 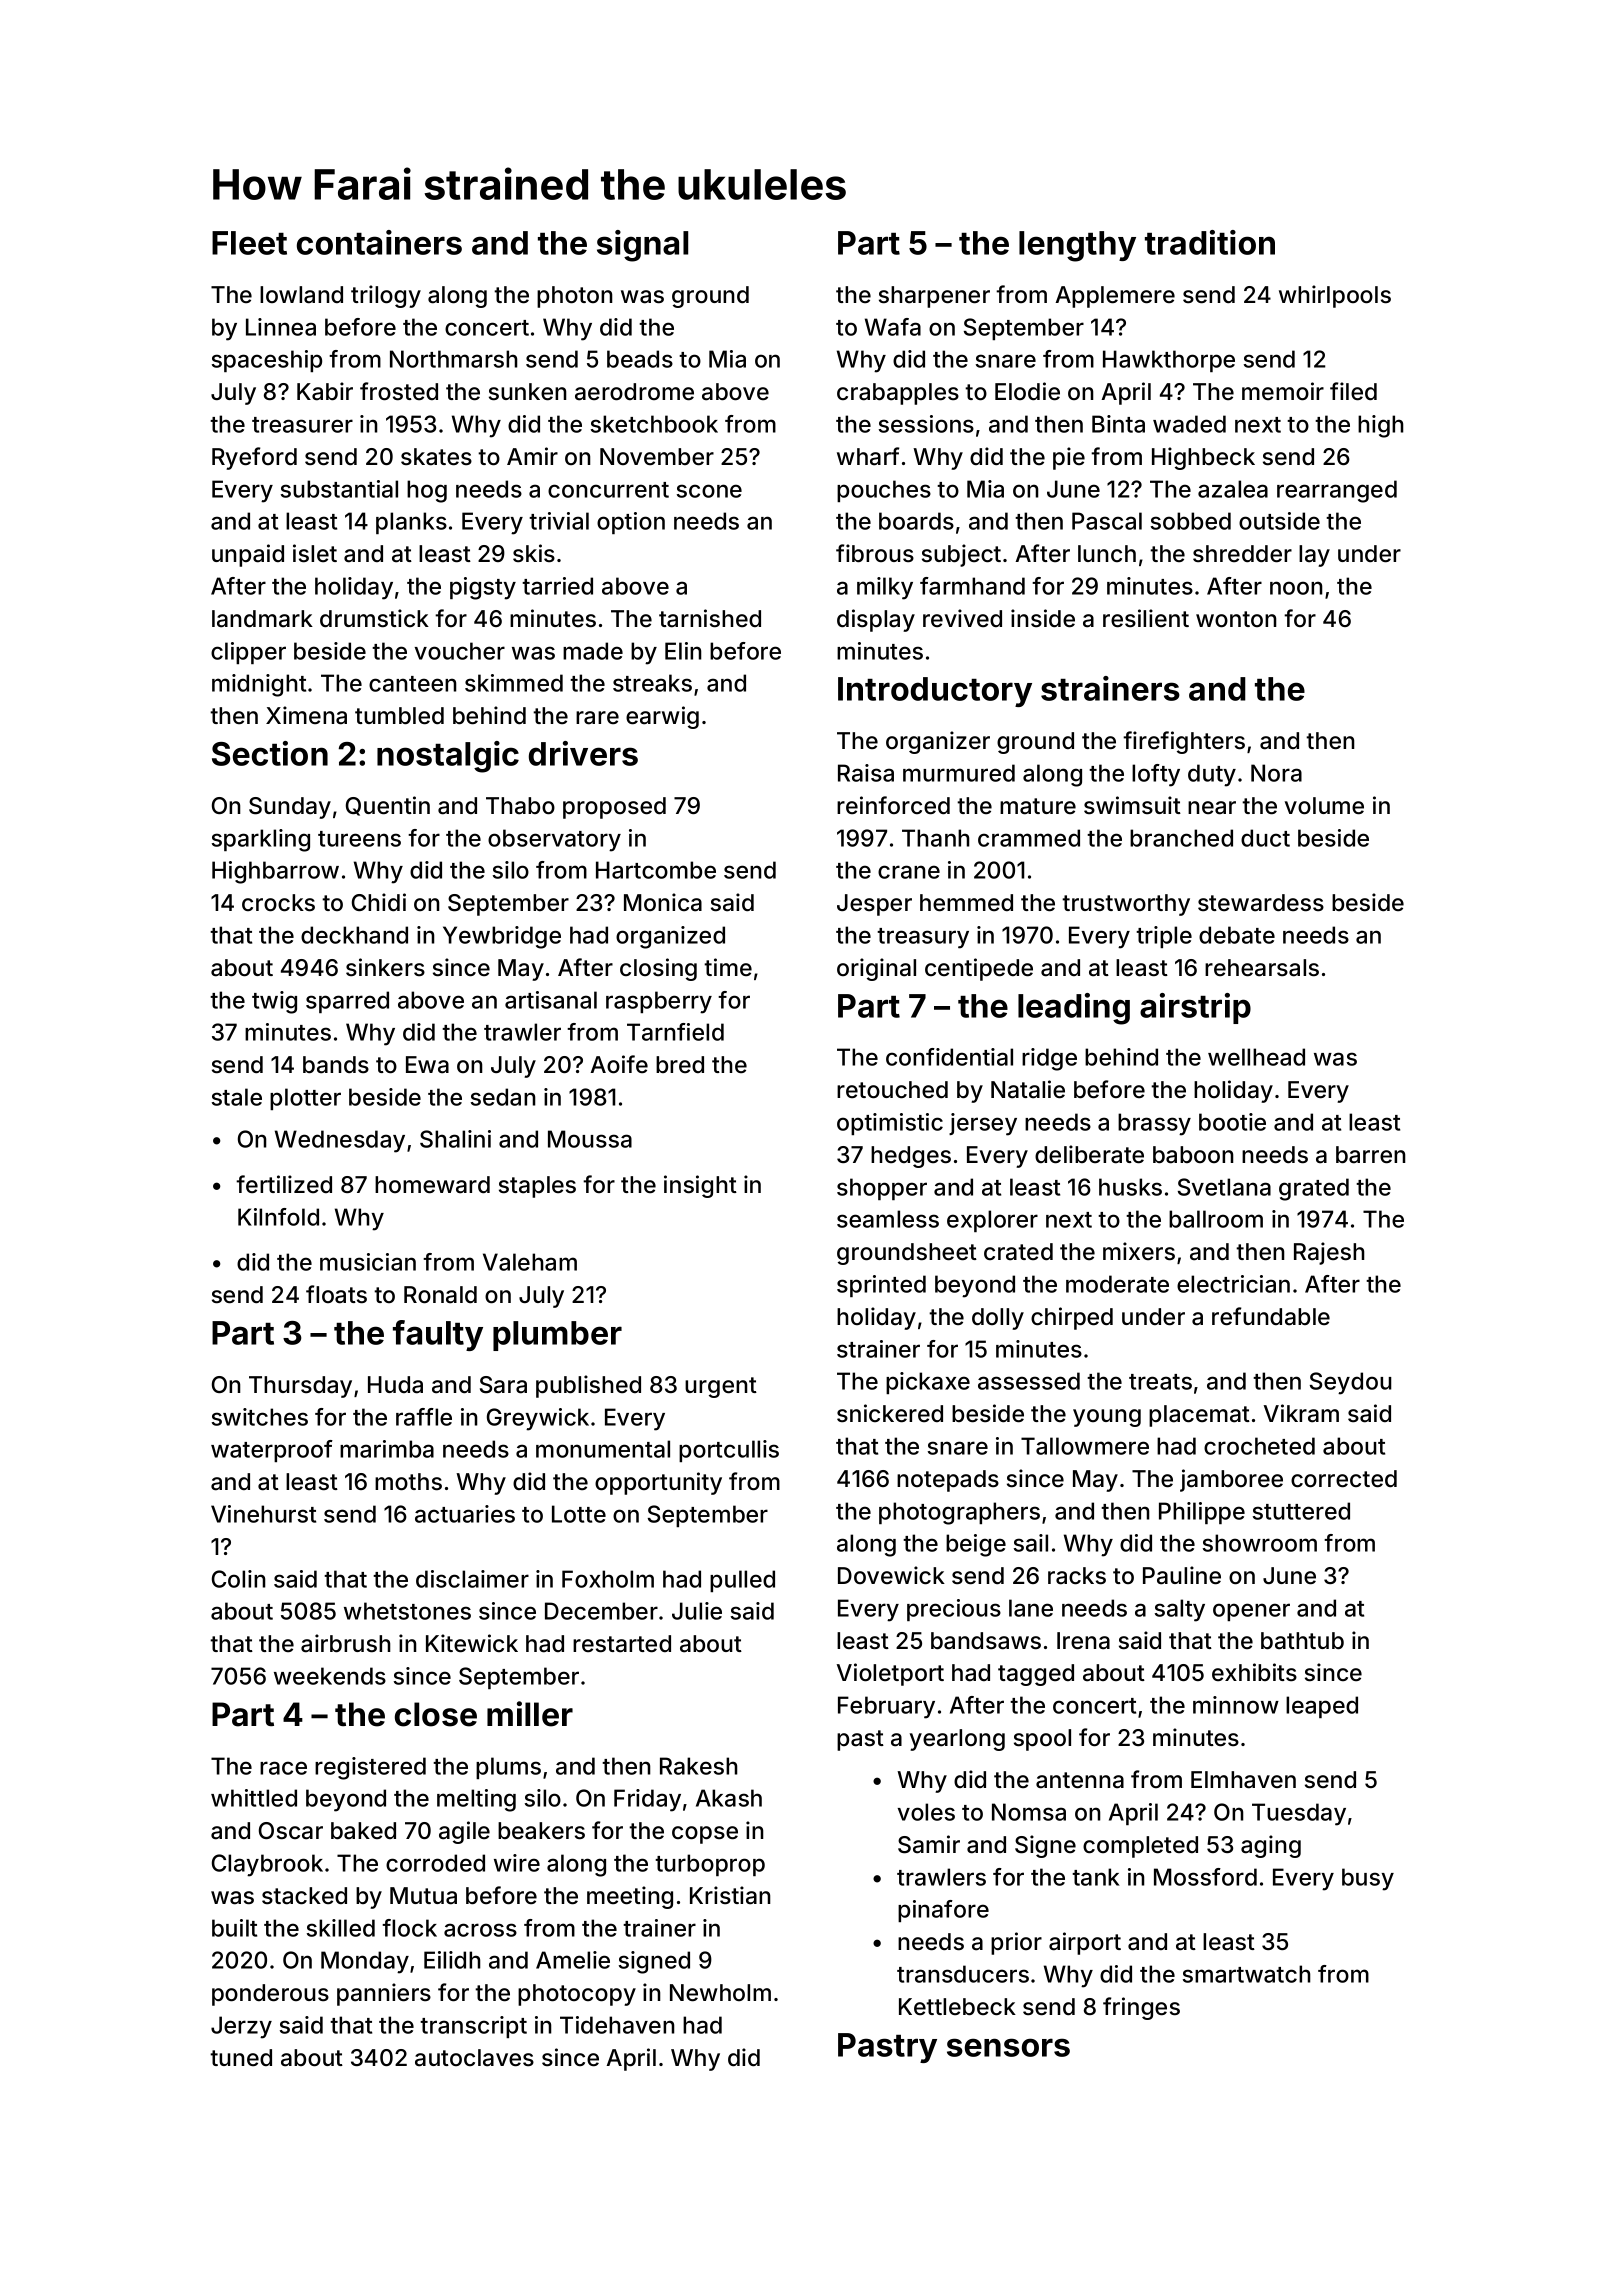 What do you see at coordinates (700, 1186) in the screenshot?
I see `insight` at bounding box center [700, 1186].
